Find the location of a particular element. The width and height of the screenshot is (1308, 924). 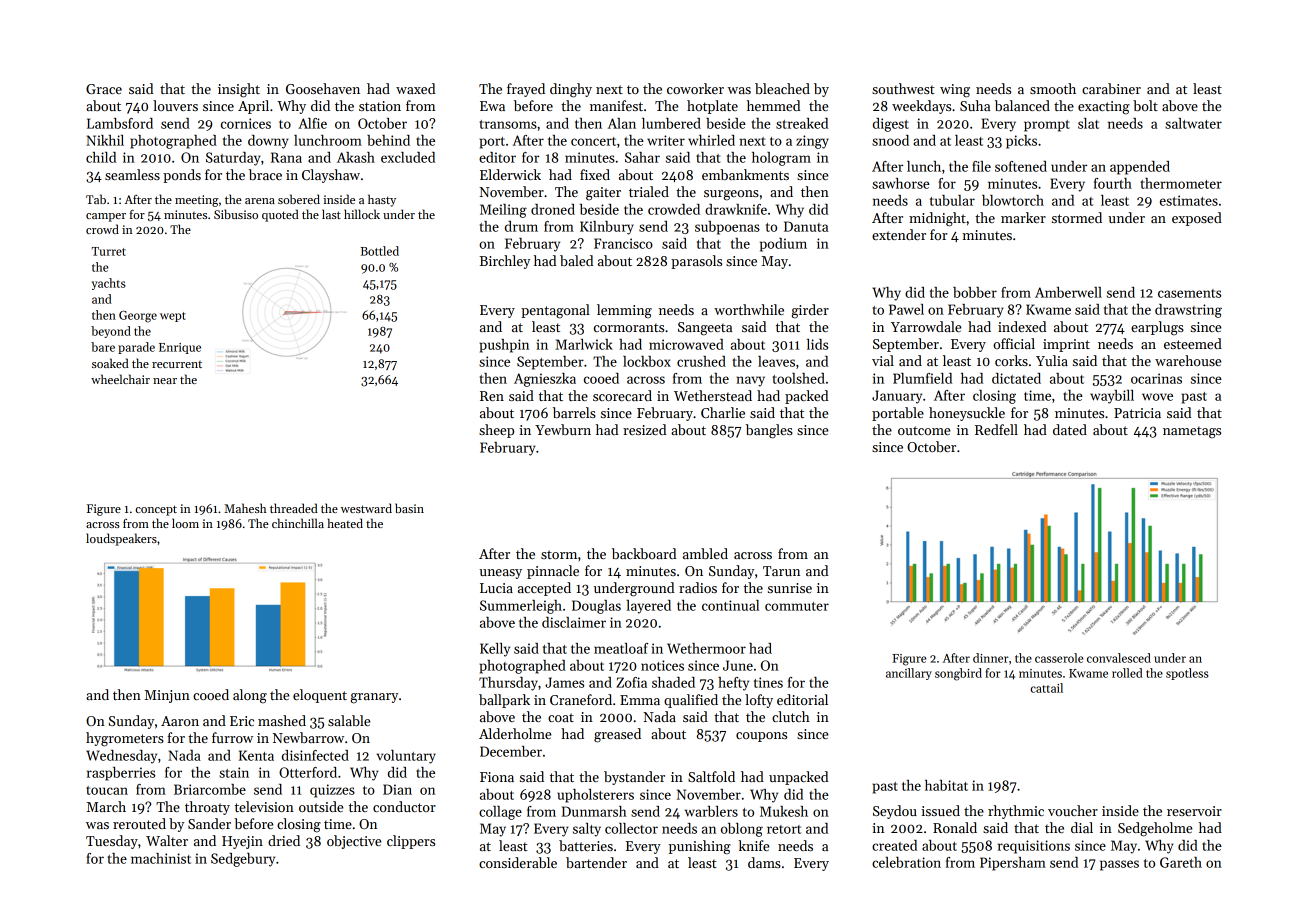

coworker is located at coordinates (695, 88).
